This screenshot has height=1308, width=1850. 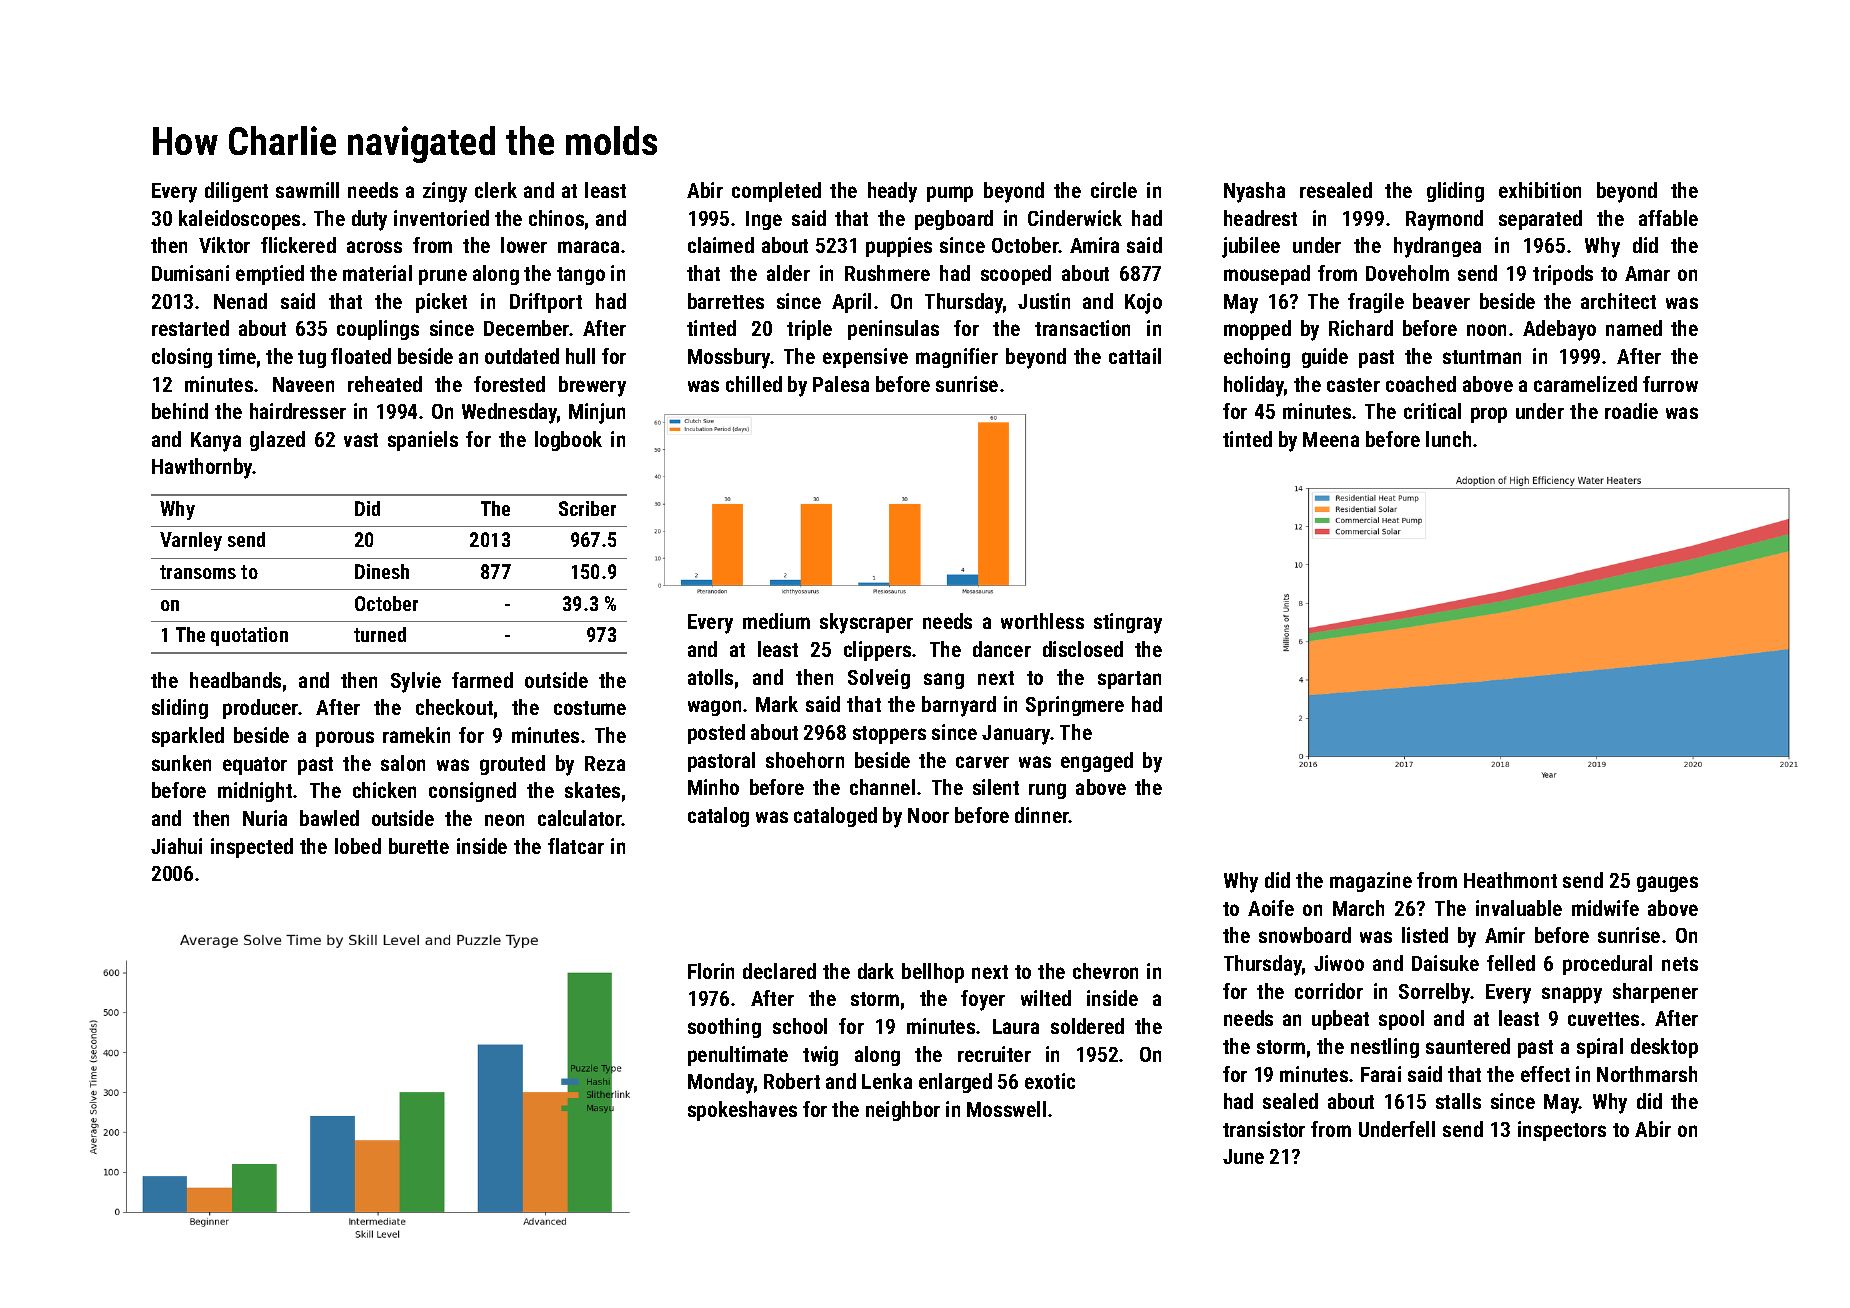 What do you see at coordinates (1325, 358) in the screenshot?
I see `guide` at bounding box center [1325, 358].
